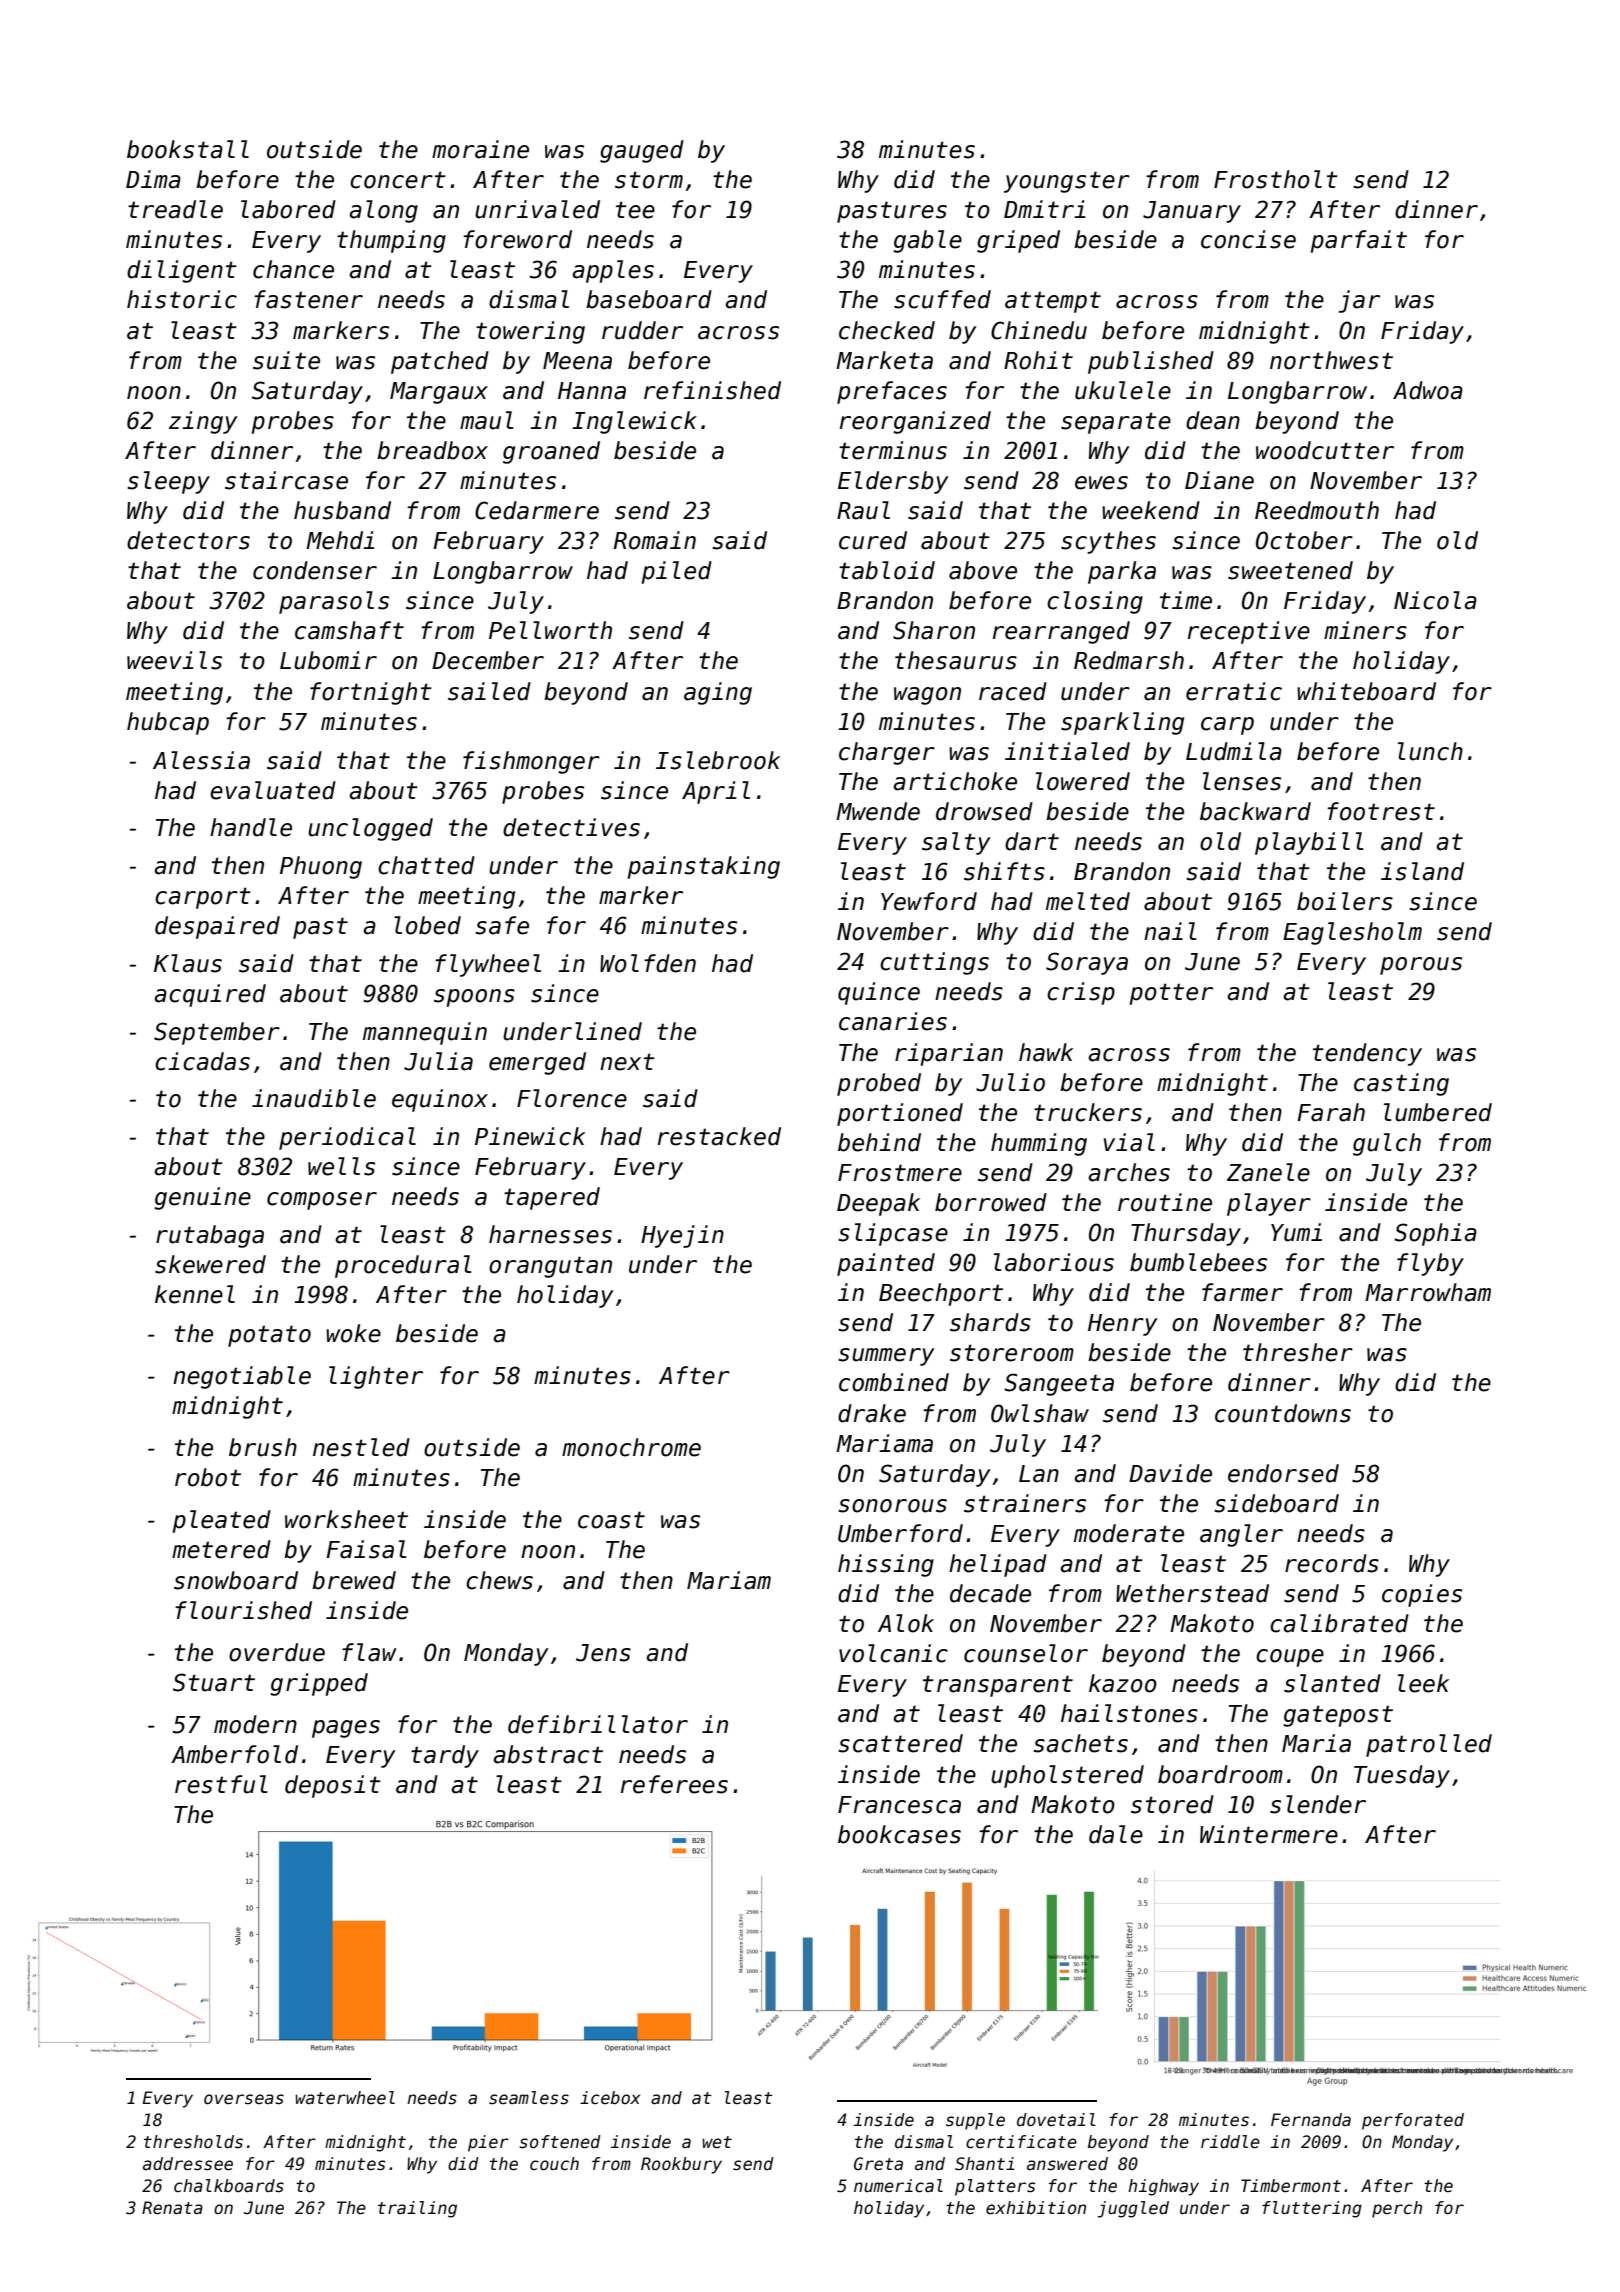  Describe the element at coordinates (1325, 450) in the image. I see `woodcutter` at that location.
